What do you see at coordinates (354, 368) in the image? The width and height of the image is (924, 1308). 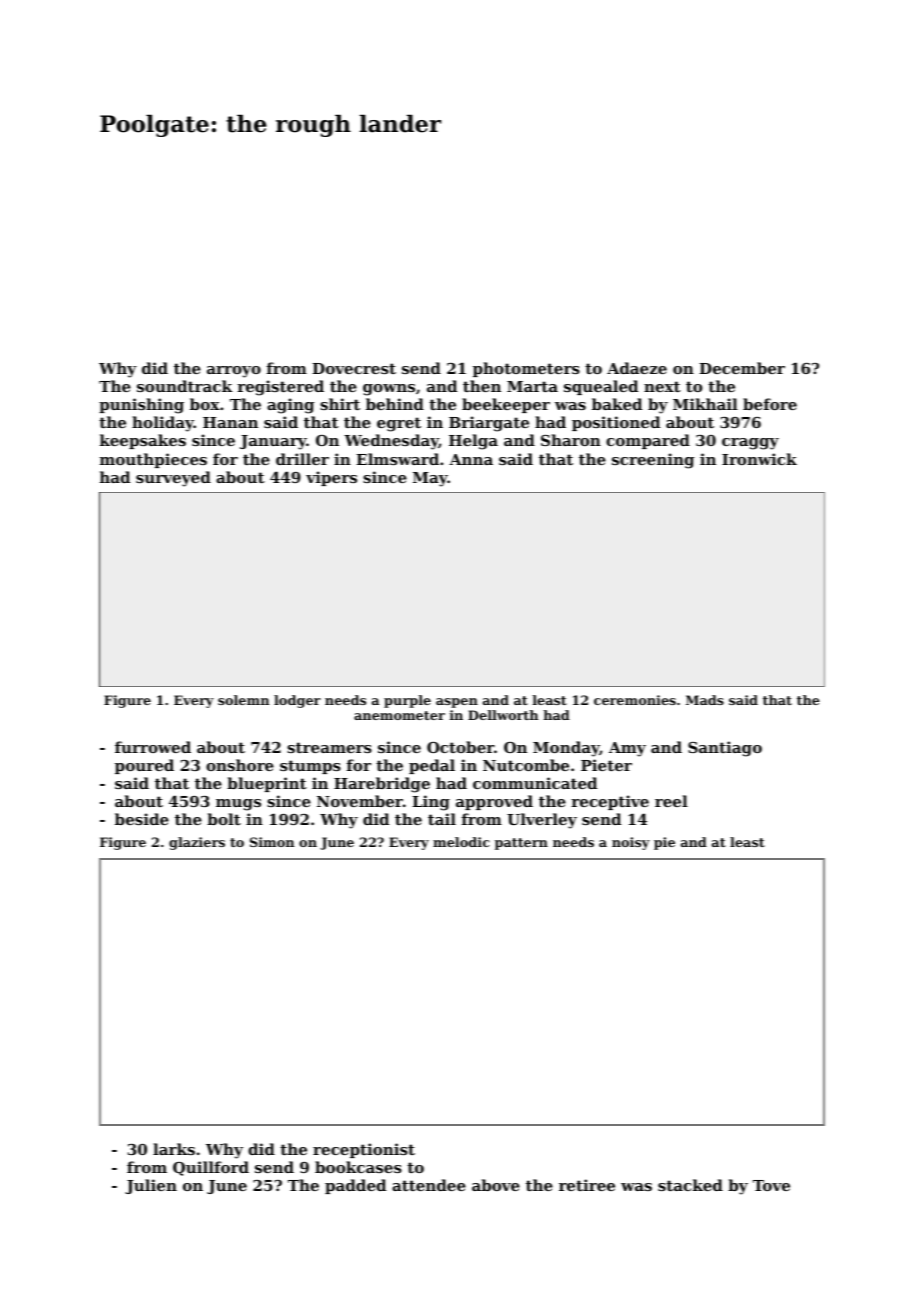 I see `Dovecrest` at bounding box center [354, 368].
